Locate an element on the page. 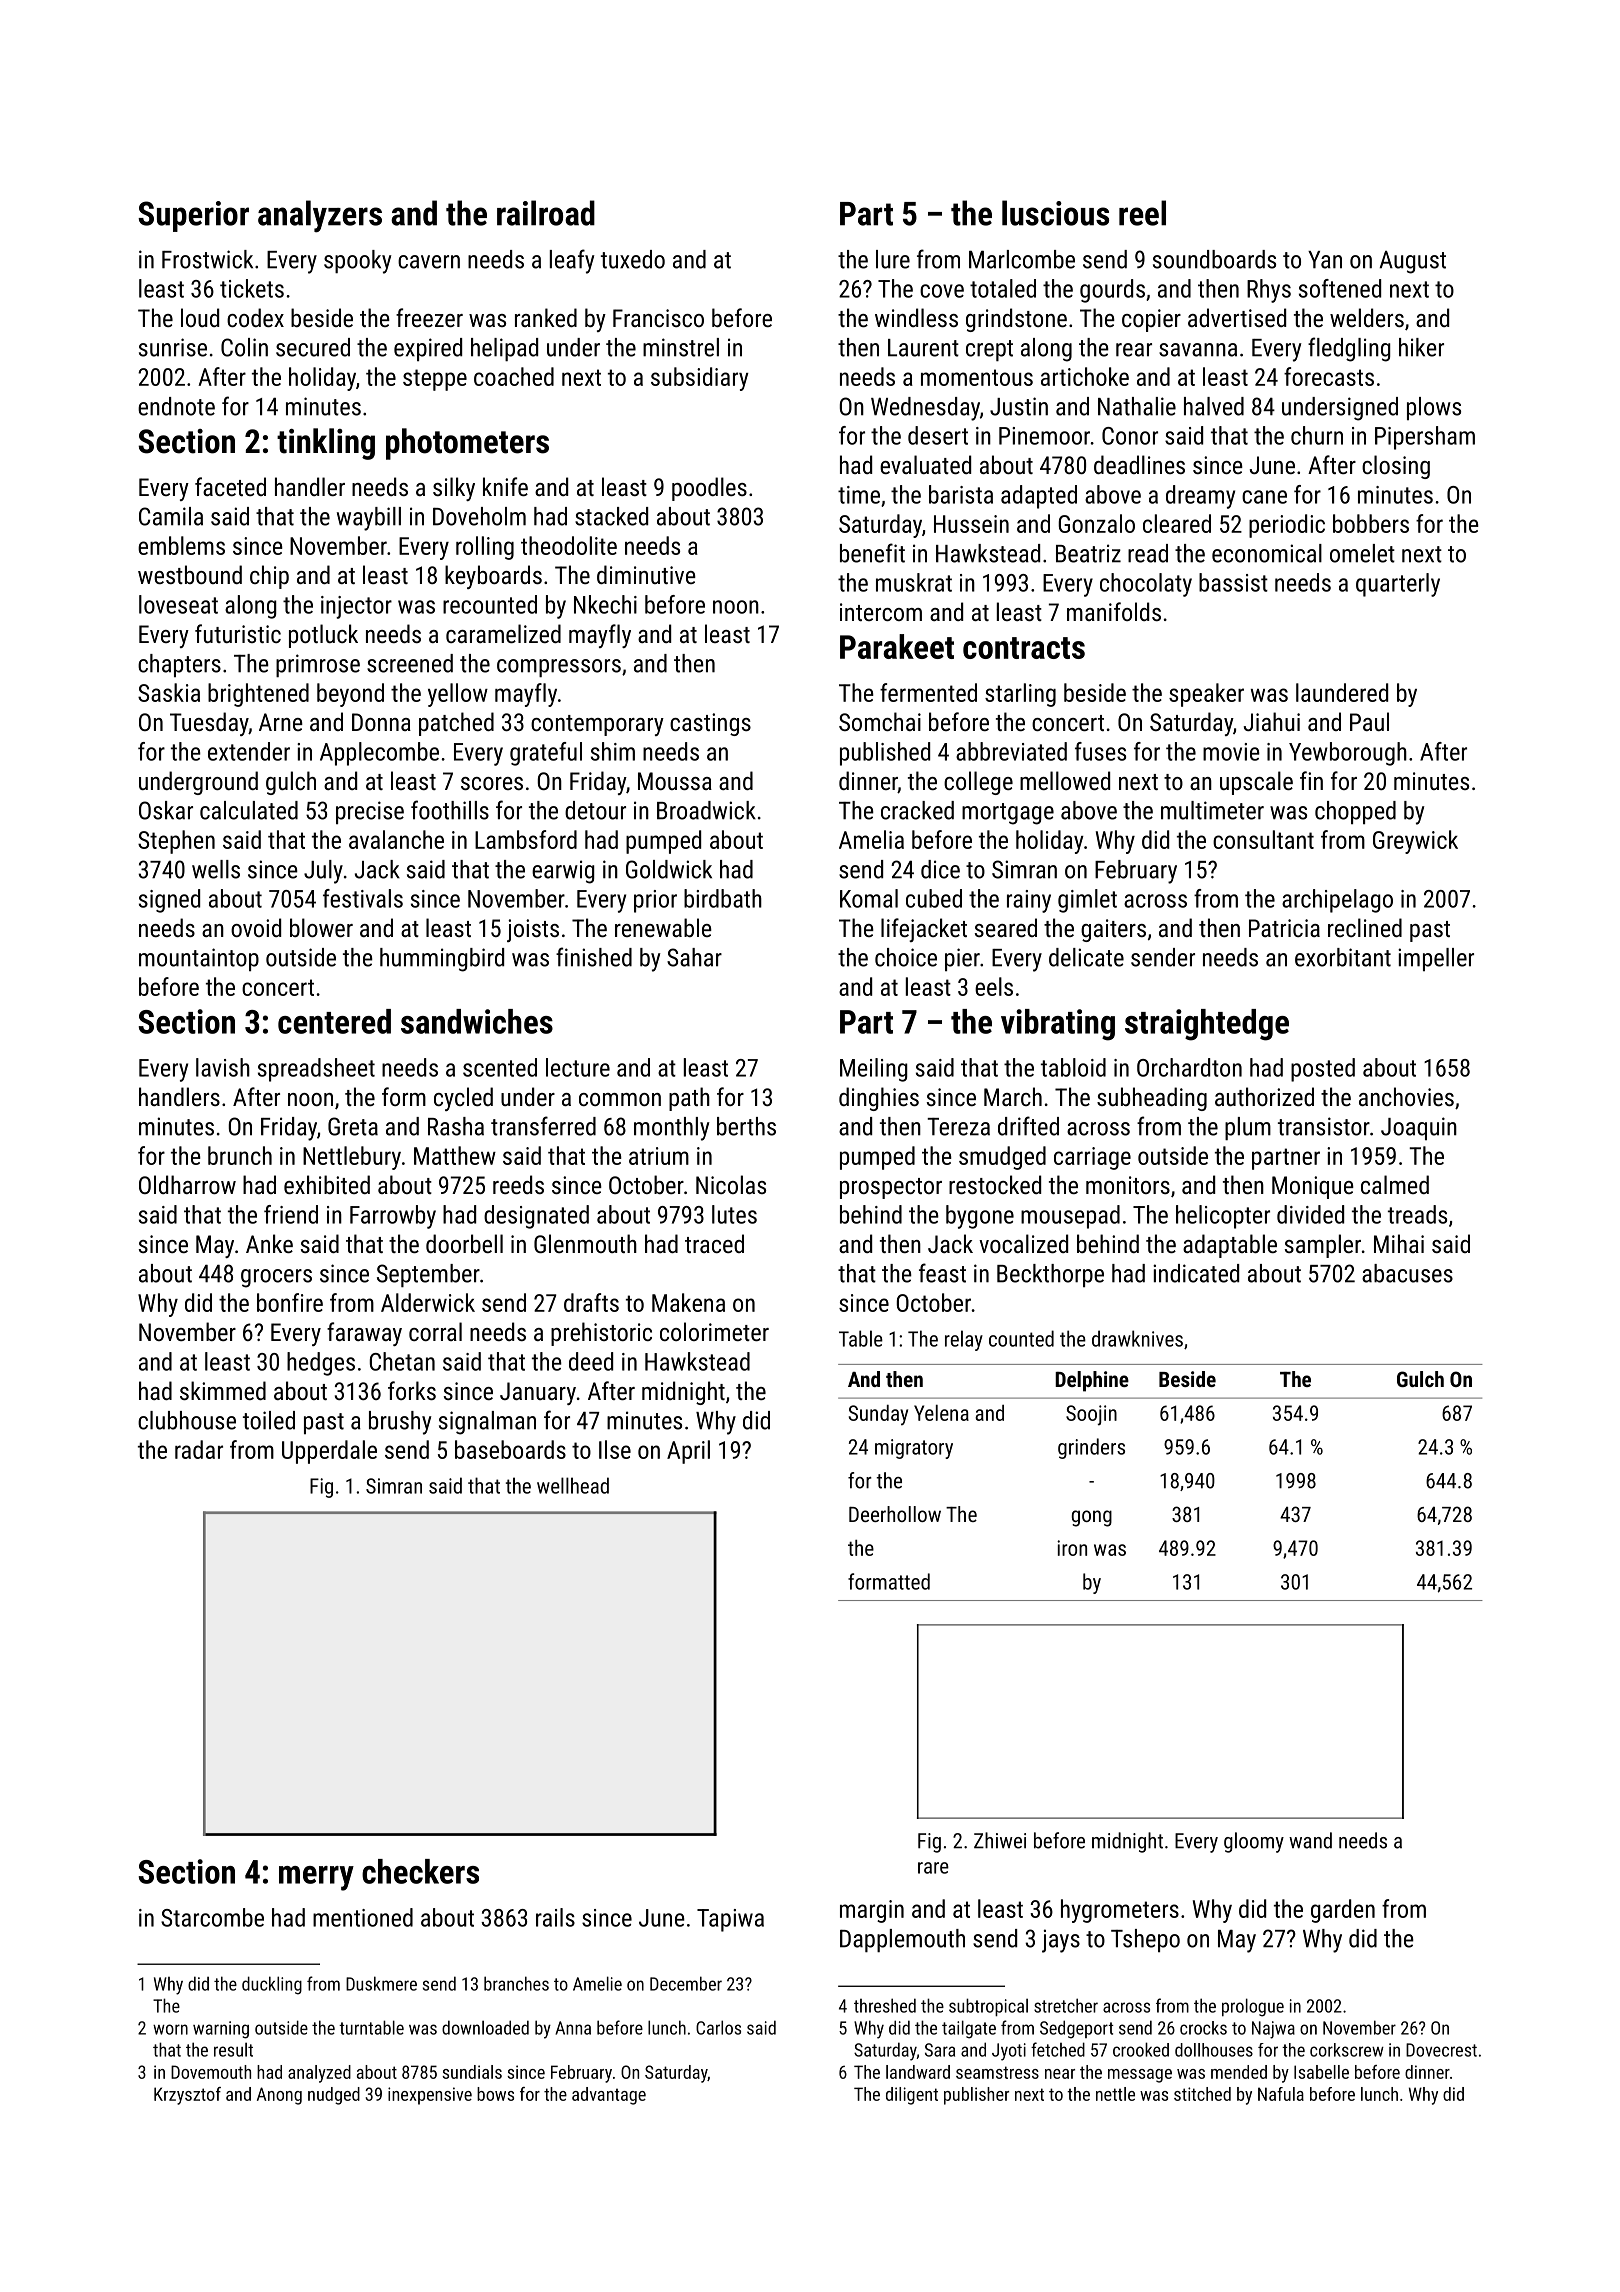 The width and height of the image is (1620, 2292). Deerhollow is located at coordinates (895, 1514).
